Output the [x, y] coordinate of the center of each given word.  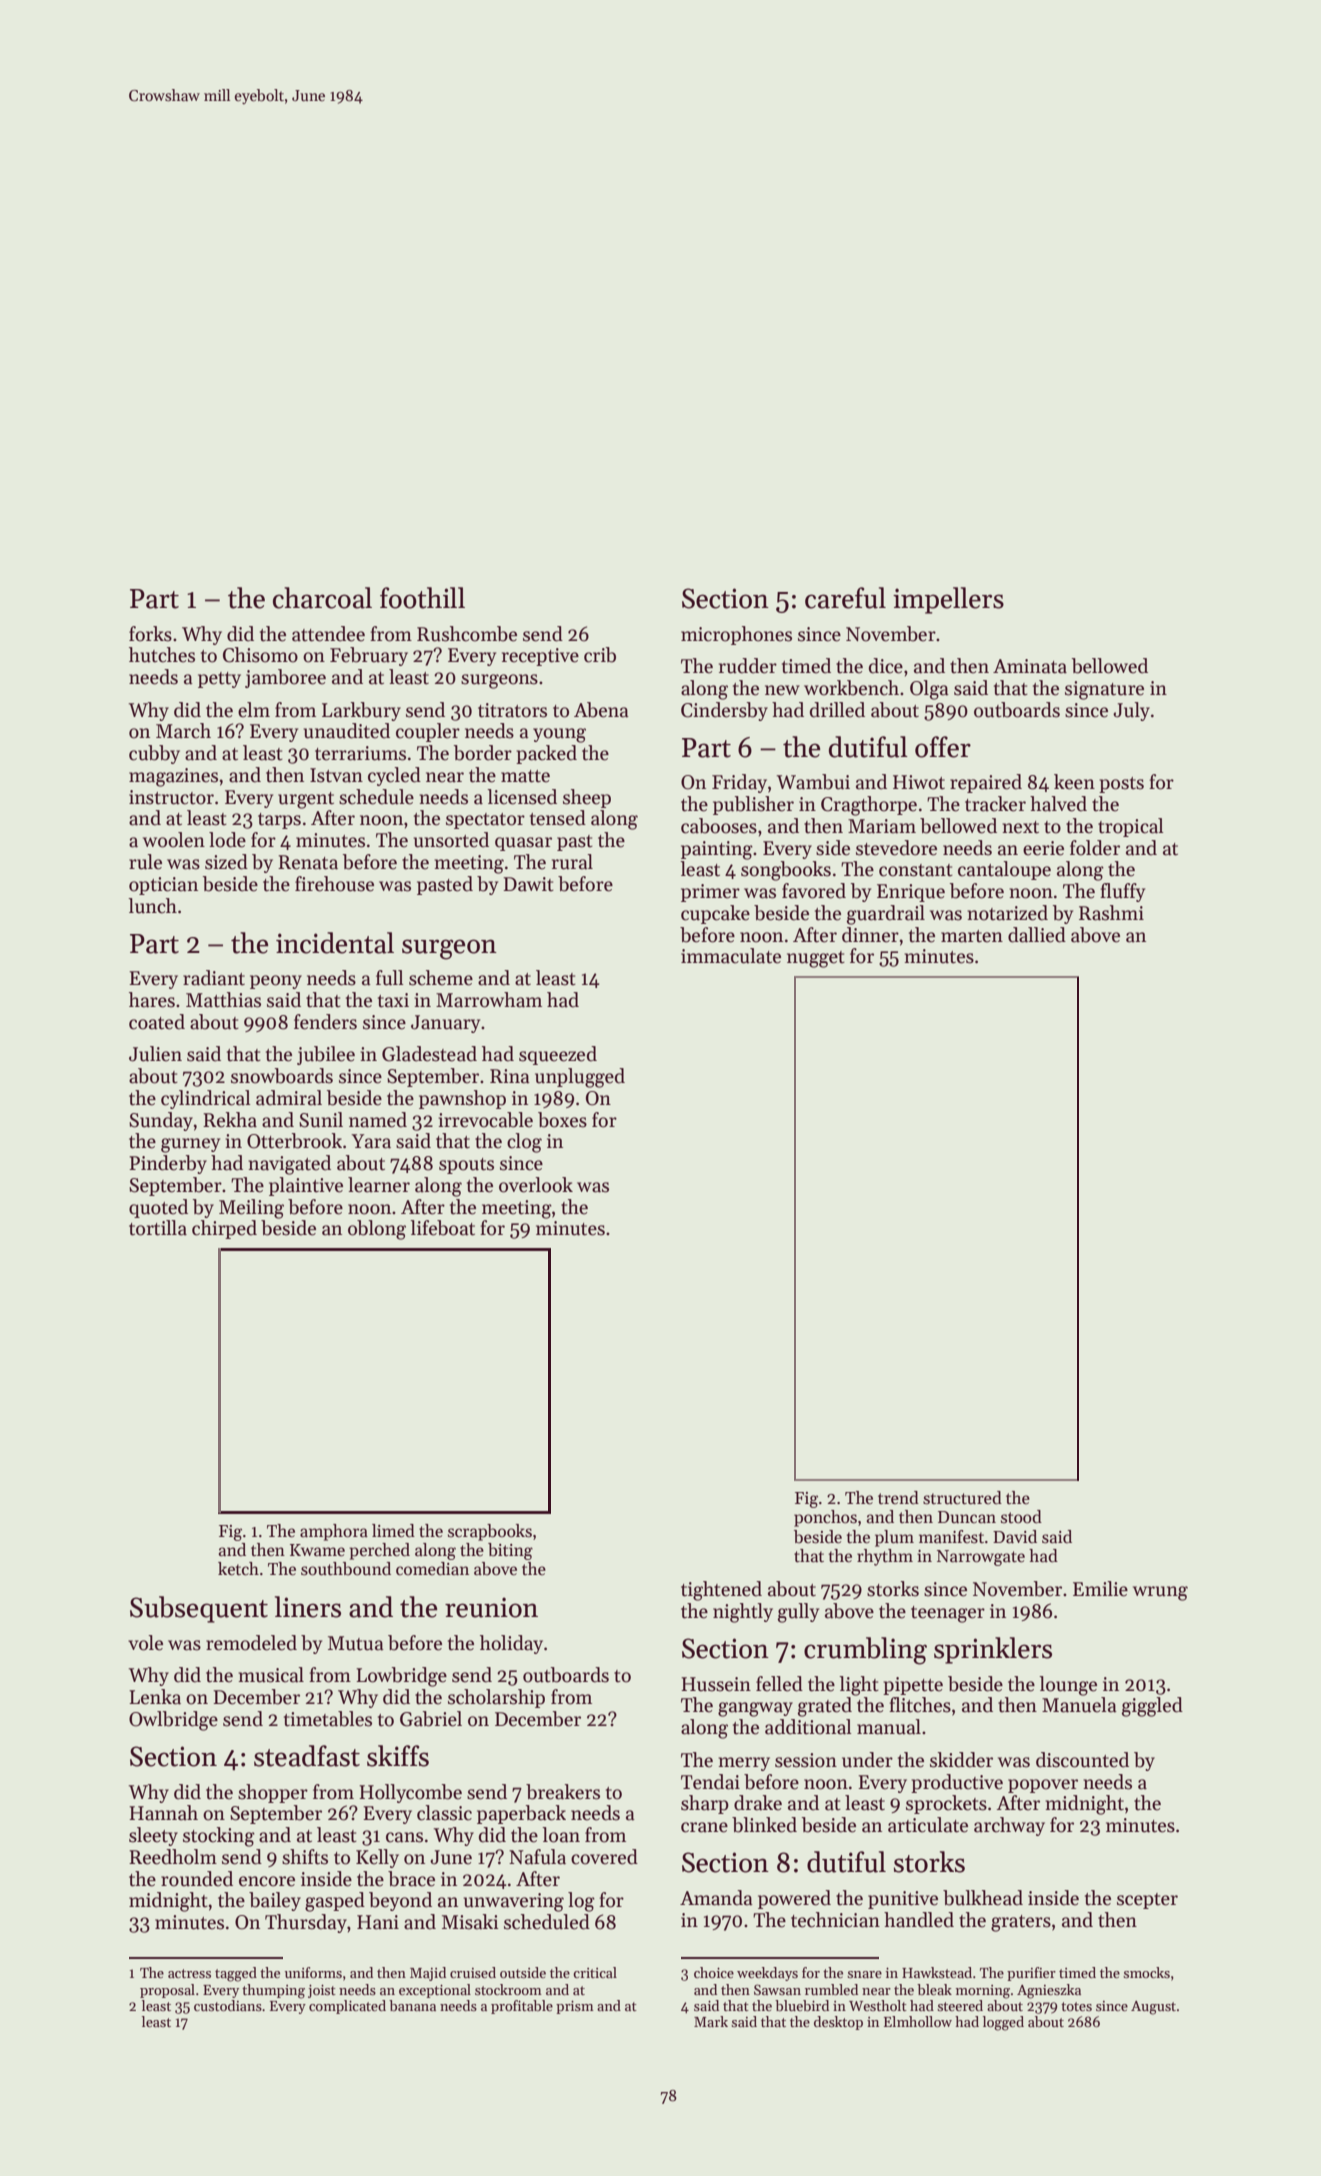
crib [600, 655]
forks [150, 634]
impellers [948, 600]
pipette [913, 1686]
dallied [1037, 935]
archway [1009, 1826]
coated [157, 1022]
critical [595, 1972]
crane [704, 1827]
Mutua [356, 1643]
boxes [562, 1120]
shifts [305, 1857]
